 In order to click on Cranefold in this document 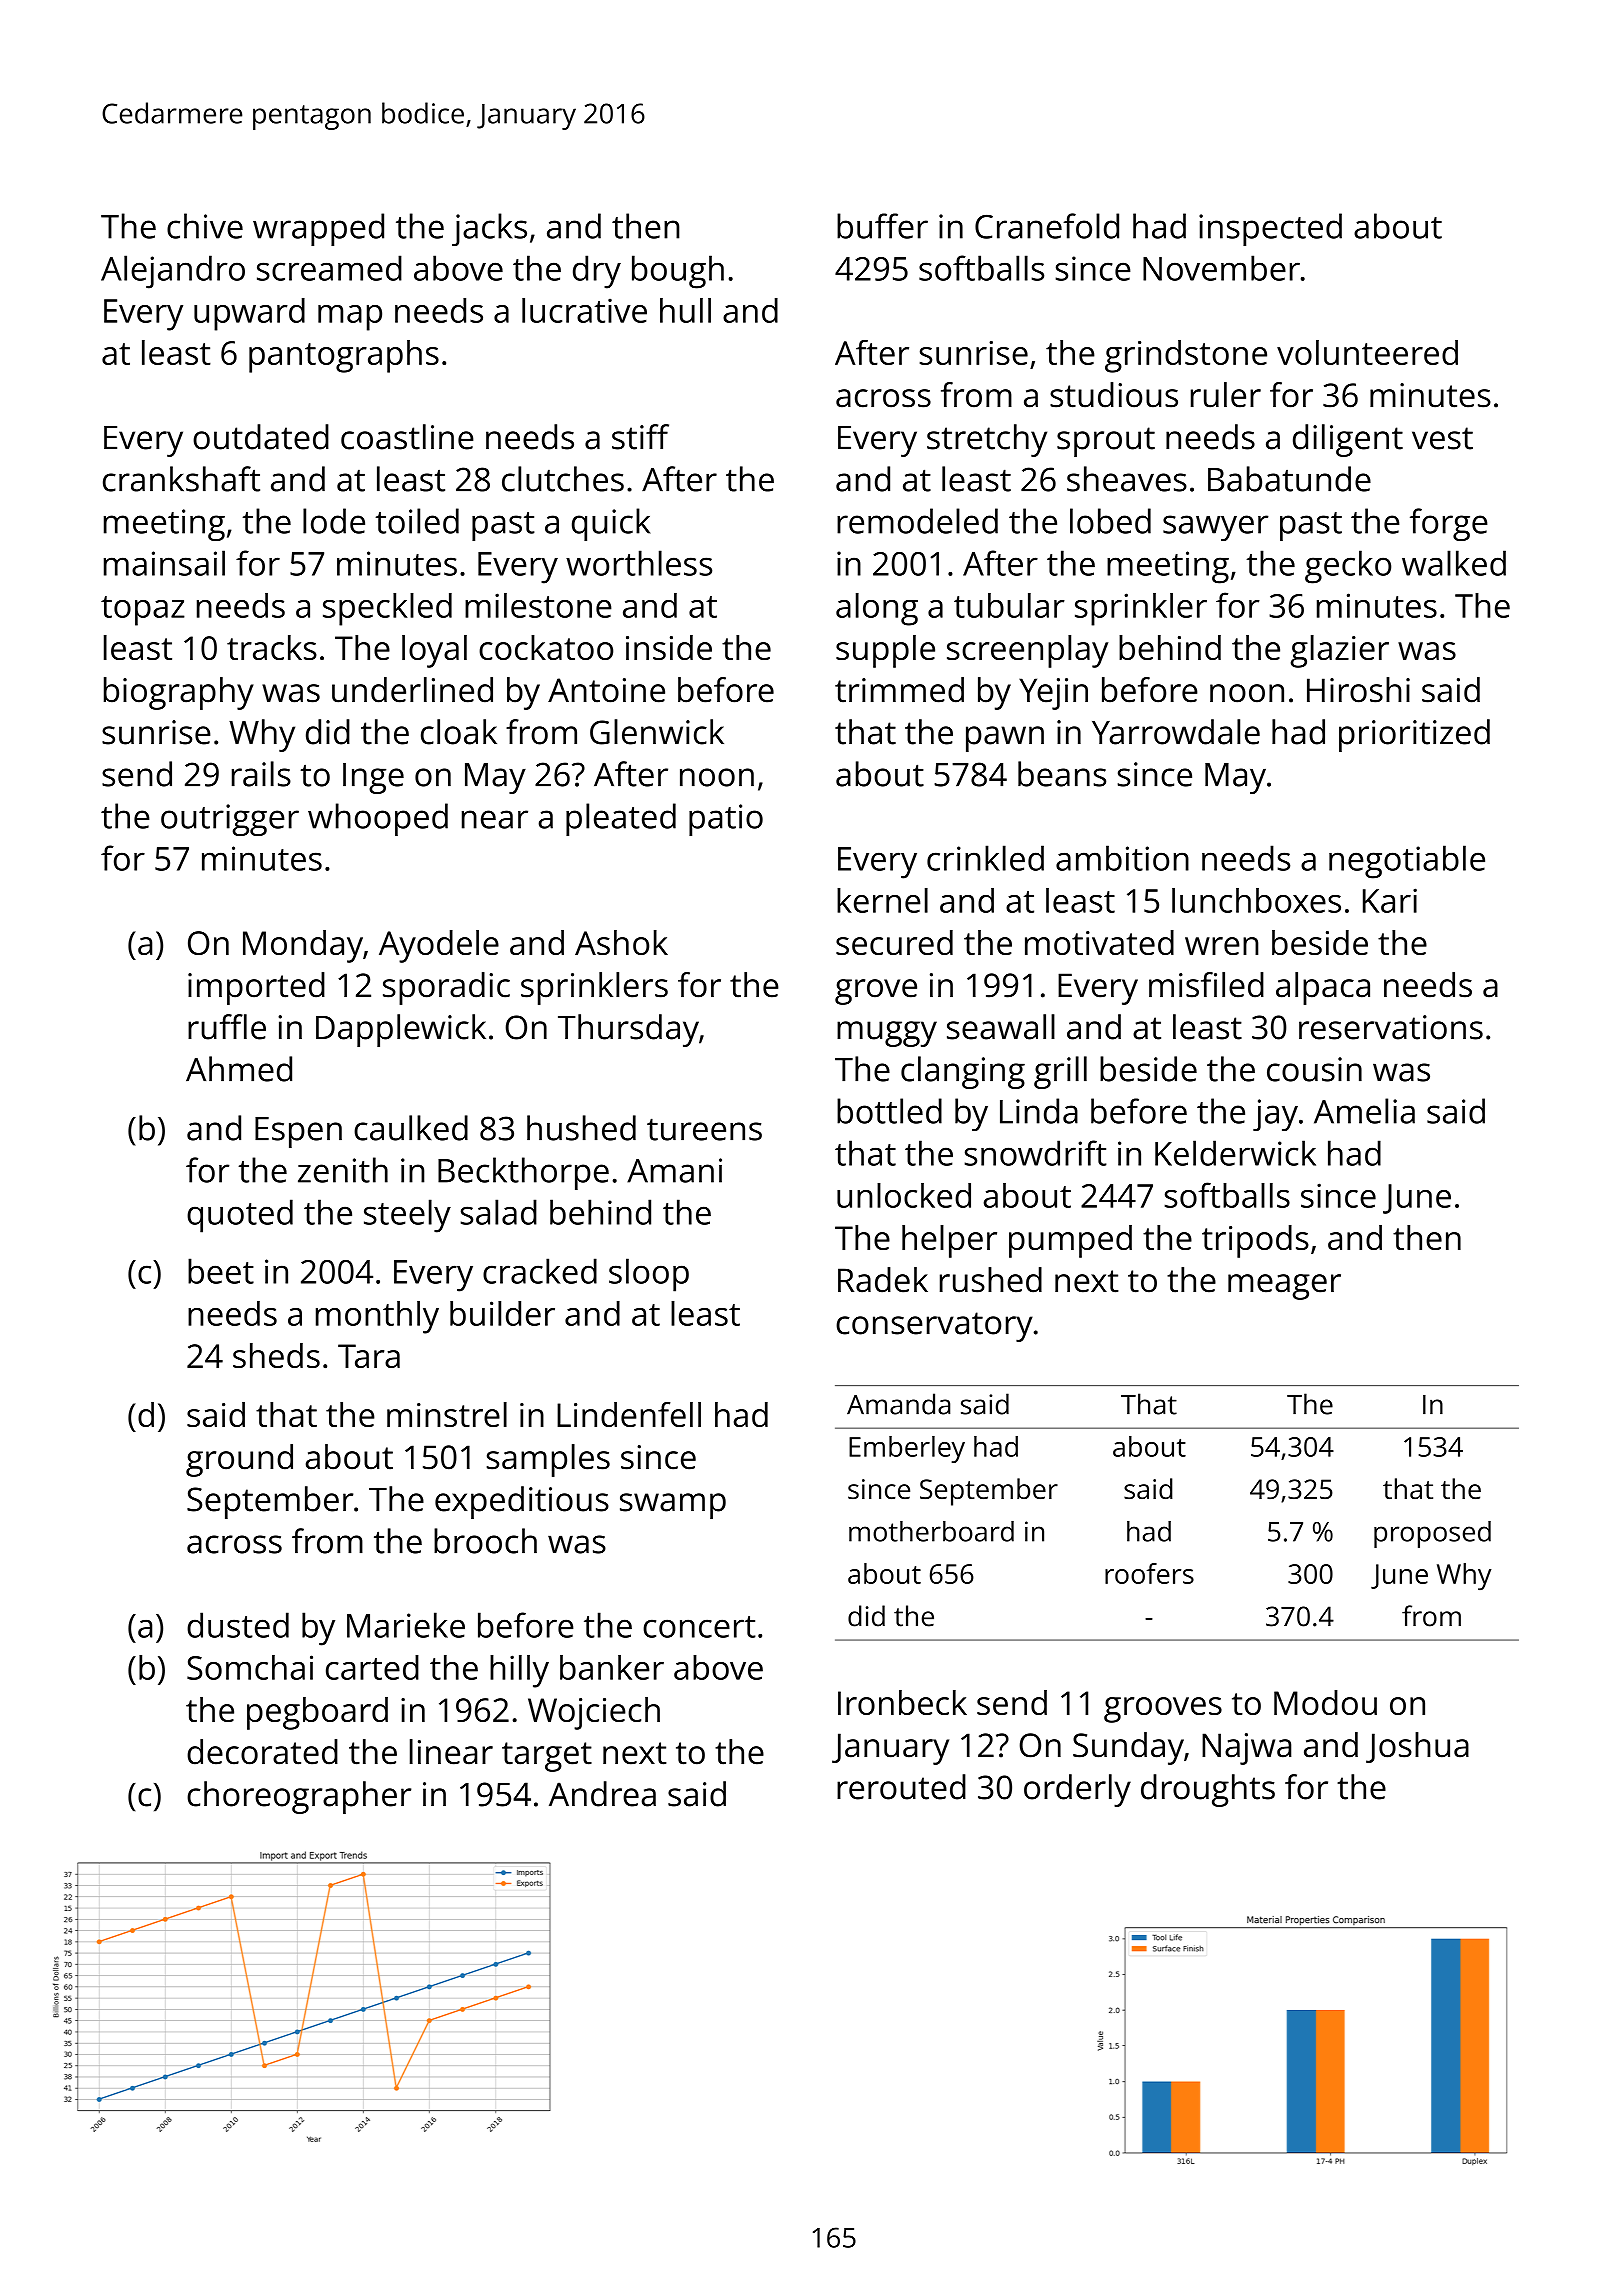, I will do `click(1047, 226)`.
